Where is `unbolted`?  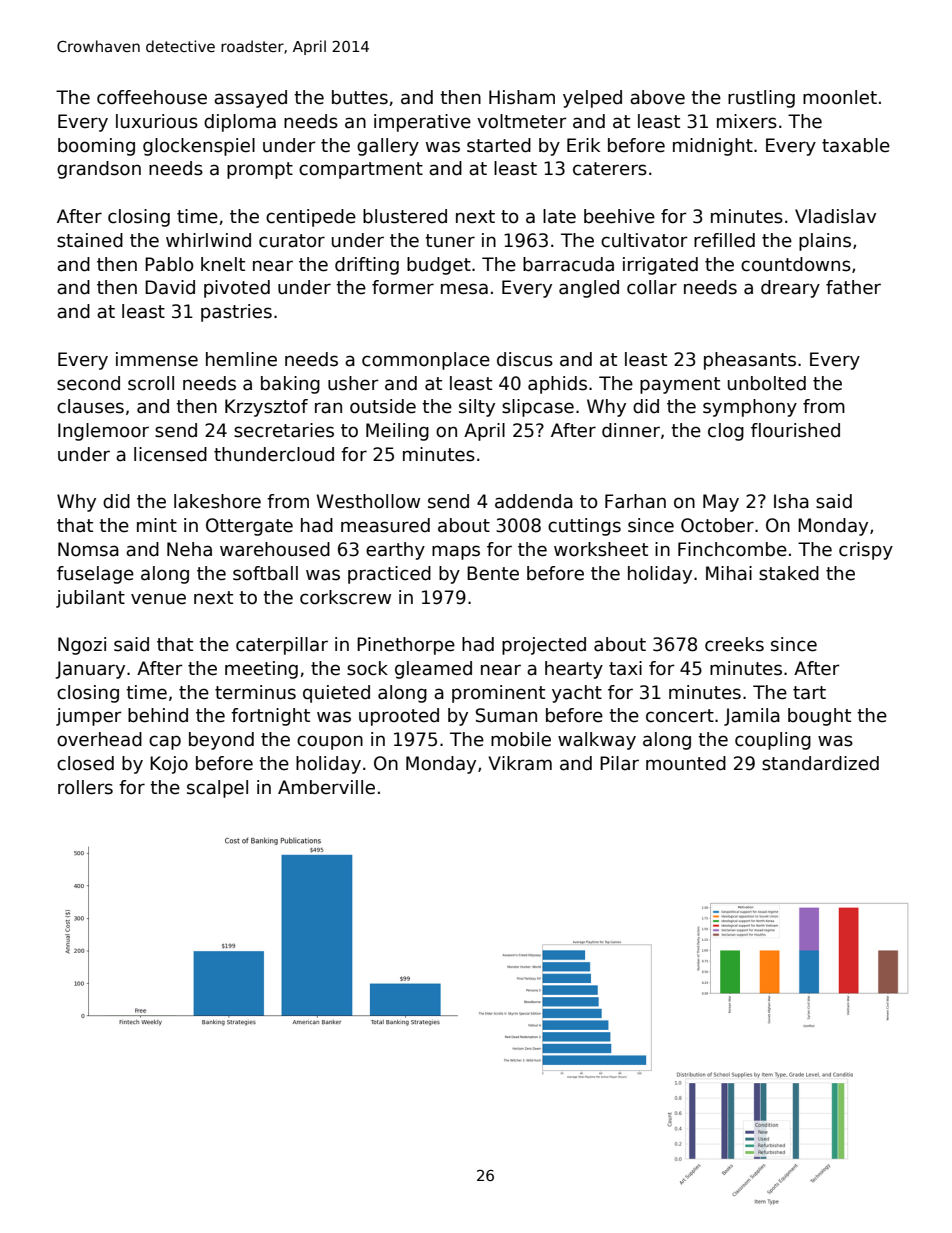
unbolted is located at coordinates (767, 383).
